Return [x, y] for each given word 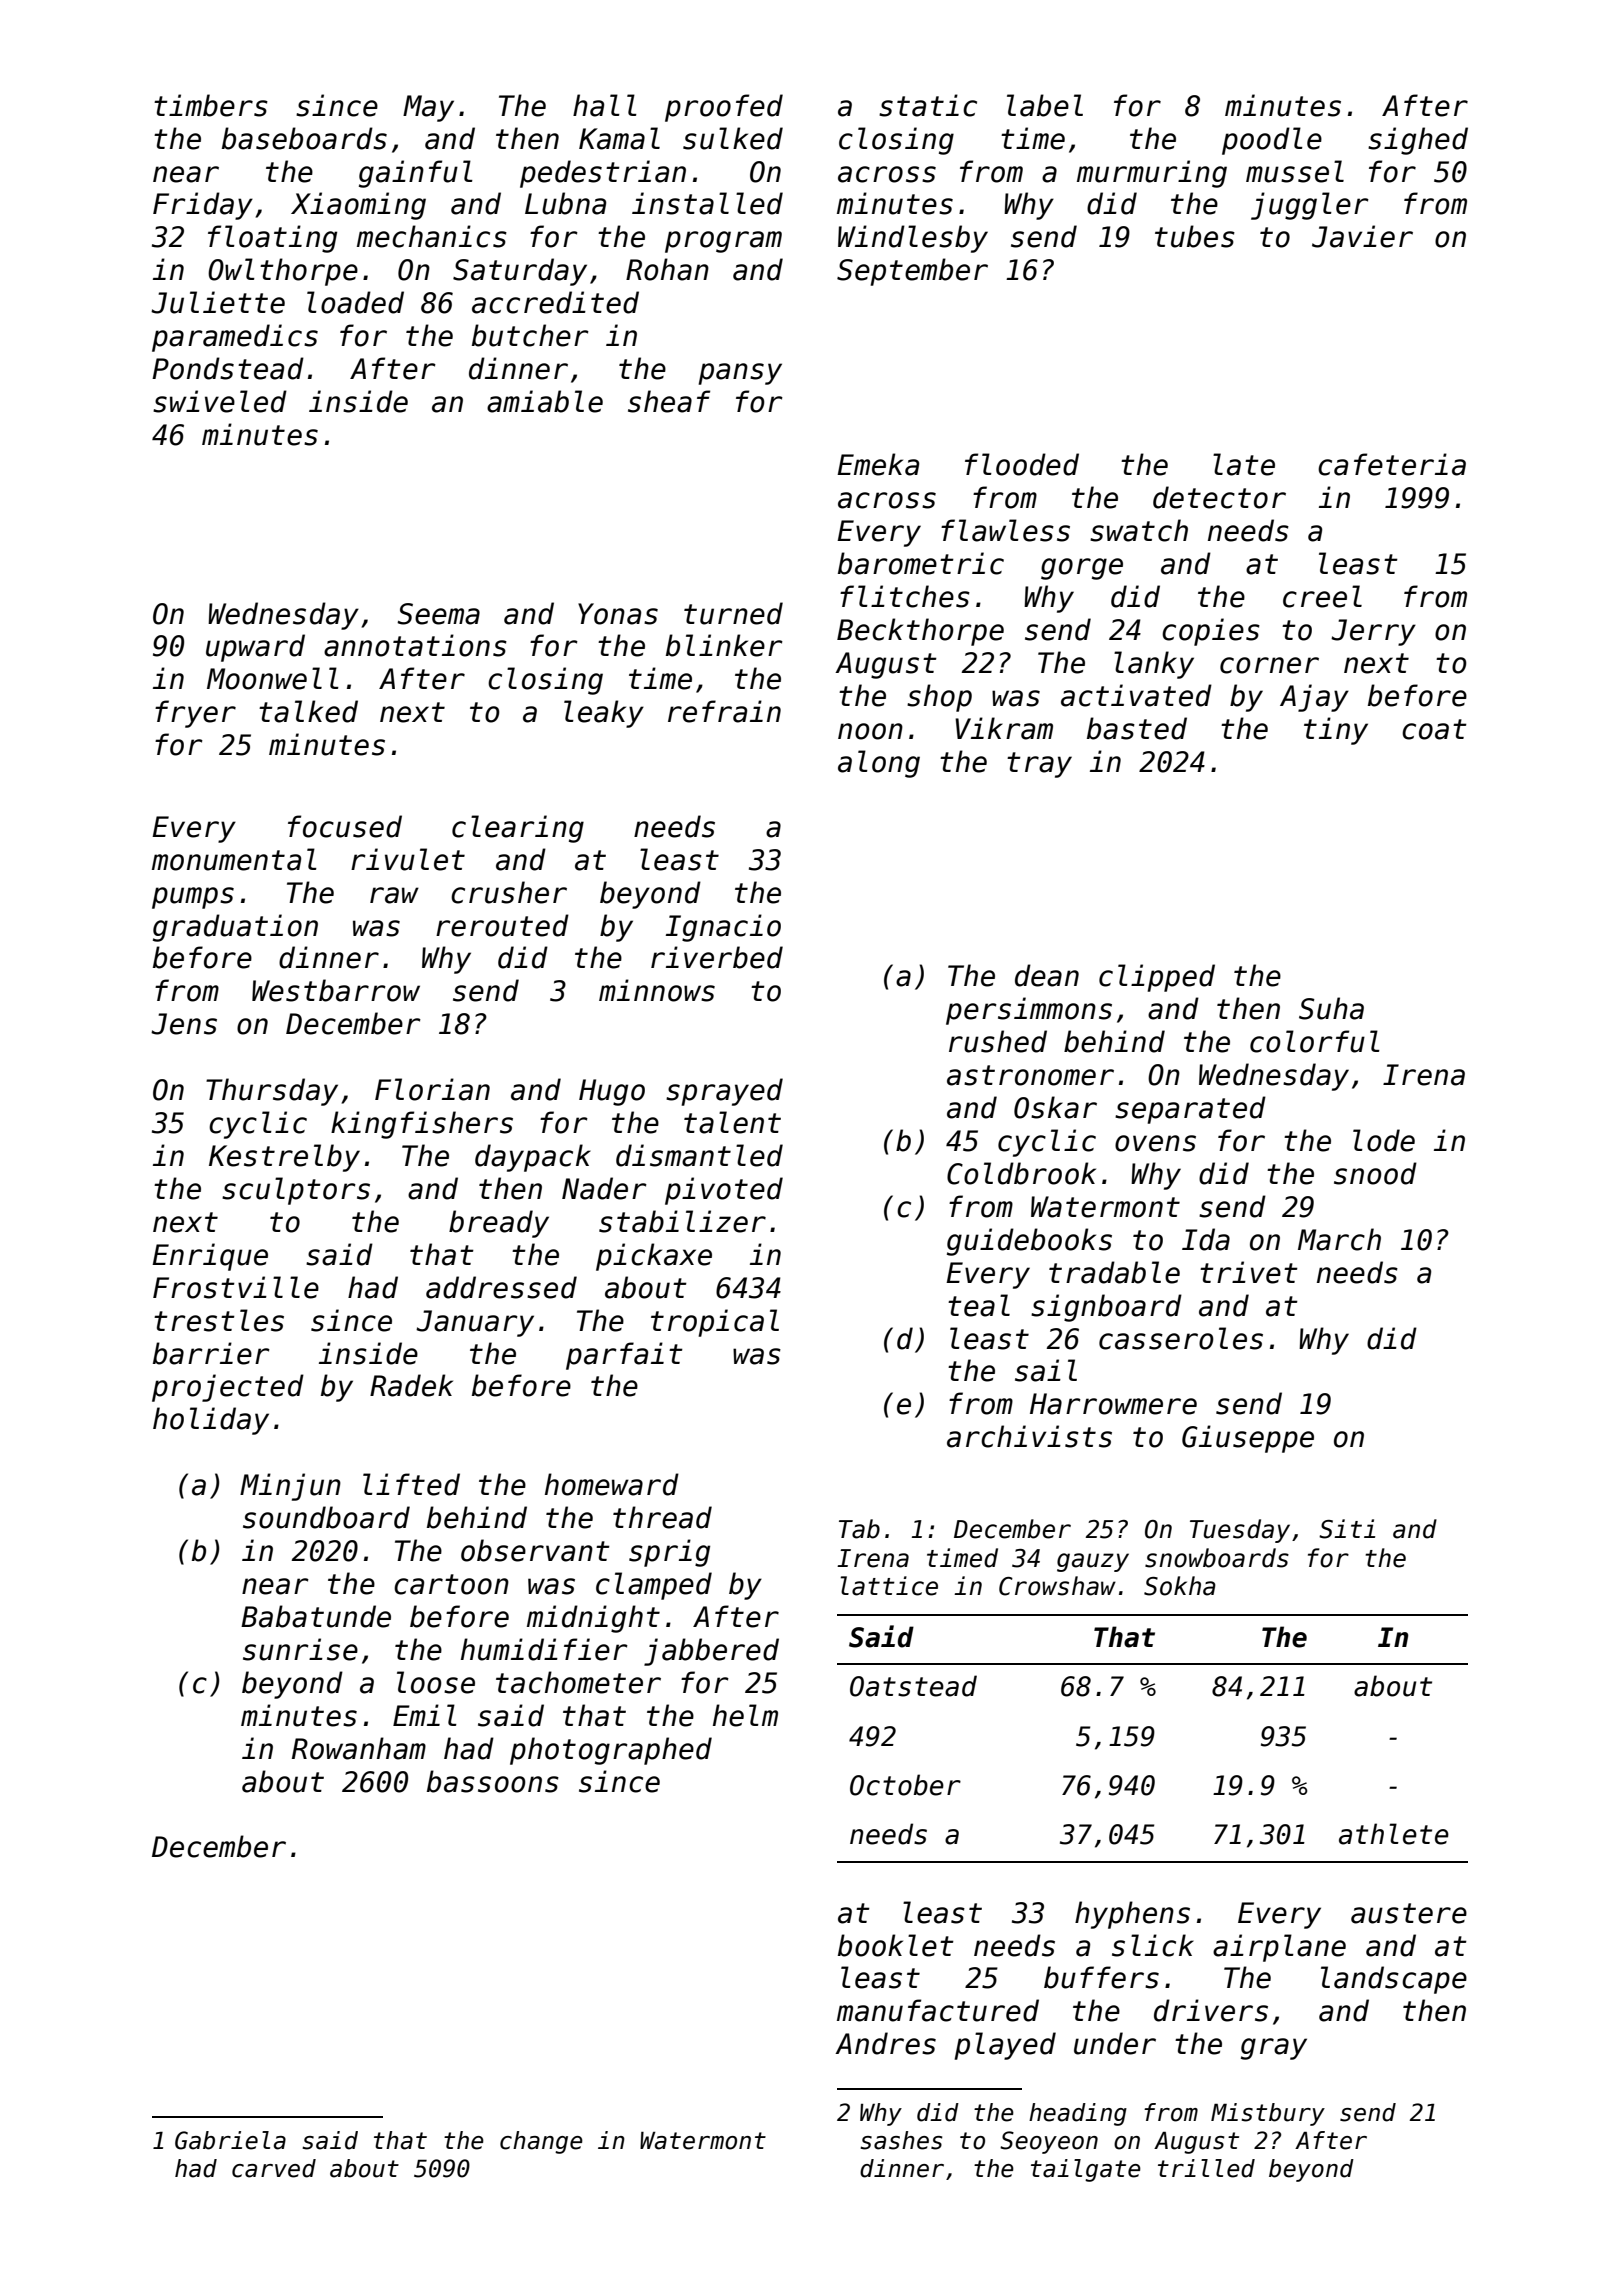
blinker [724, 645]
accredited [555, 302]
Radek [411, 1385]
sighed [1418, 141]
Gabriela [230, 2140]
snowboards [1217, 1558]
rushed [998, 1041]
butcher [530, 335]
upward [255, 648]
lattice [889, 1586]
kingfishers [422, 1125]
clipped [1157, 978]
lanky [1154, 665]
